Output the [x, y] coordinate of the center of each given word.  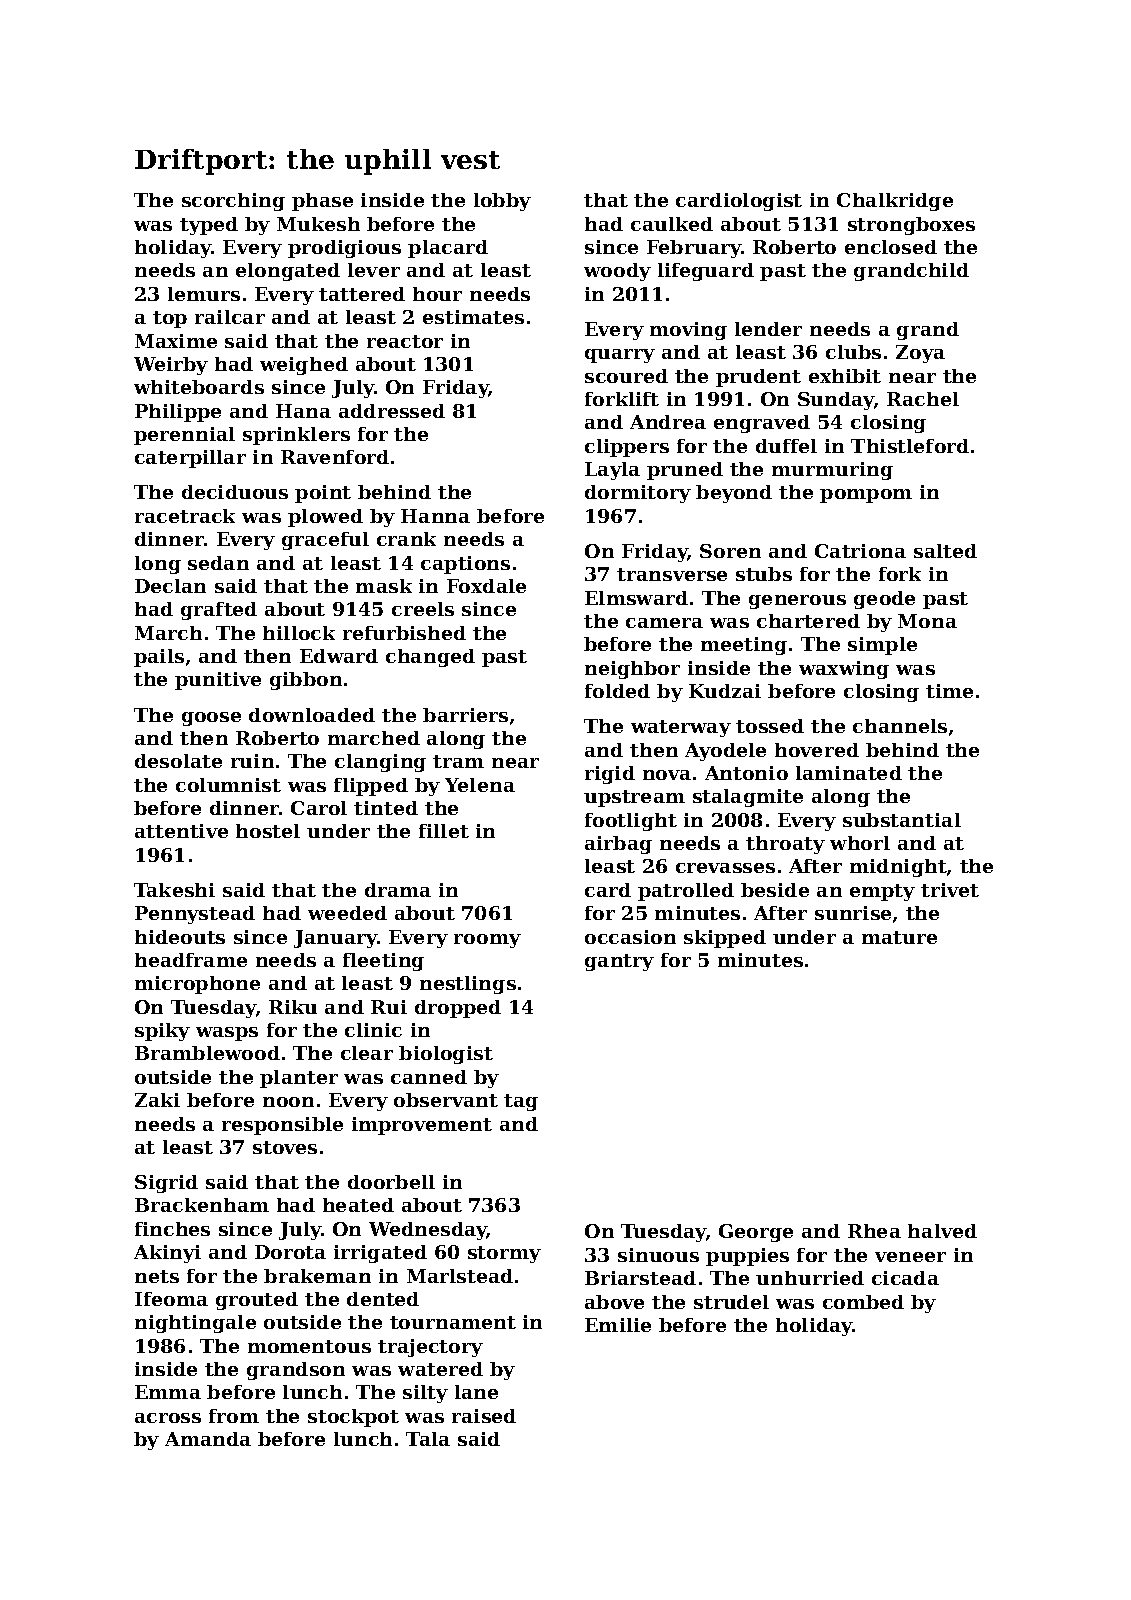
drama [398, 890]
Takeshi [174, 890]
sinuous [658, 1255]
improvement [422, 1126]
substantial [902, 820]
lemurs [204, 294]
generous [797, 602]
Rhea [874, 1231]
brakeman [317, 1276]
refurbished [404, 633]
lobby [502, 202]
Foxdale [486, 586]
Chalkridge [895, 202]
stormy [504, 1254]
